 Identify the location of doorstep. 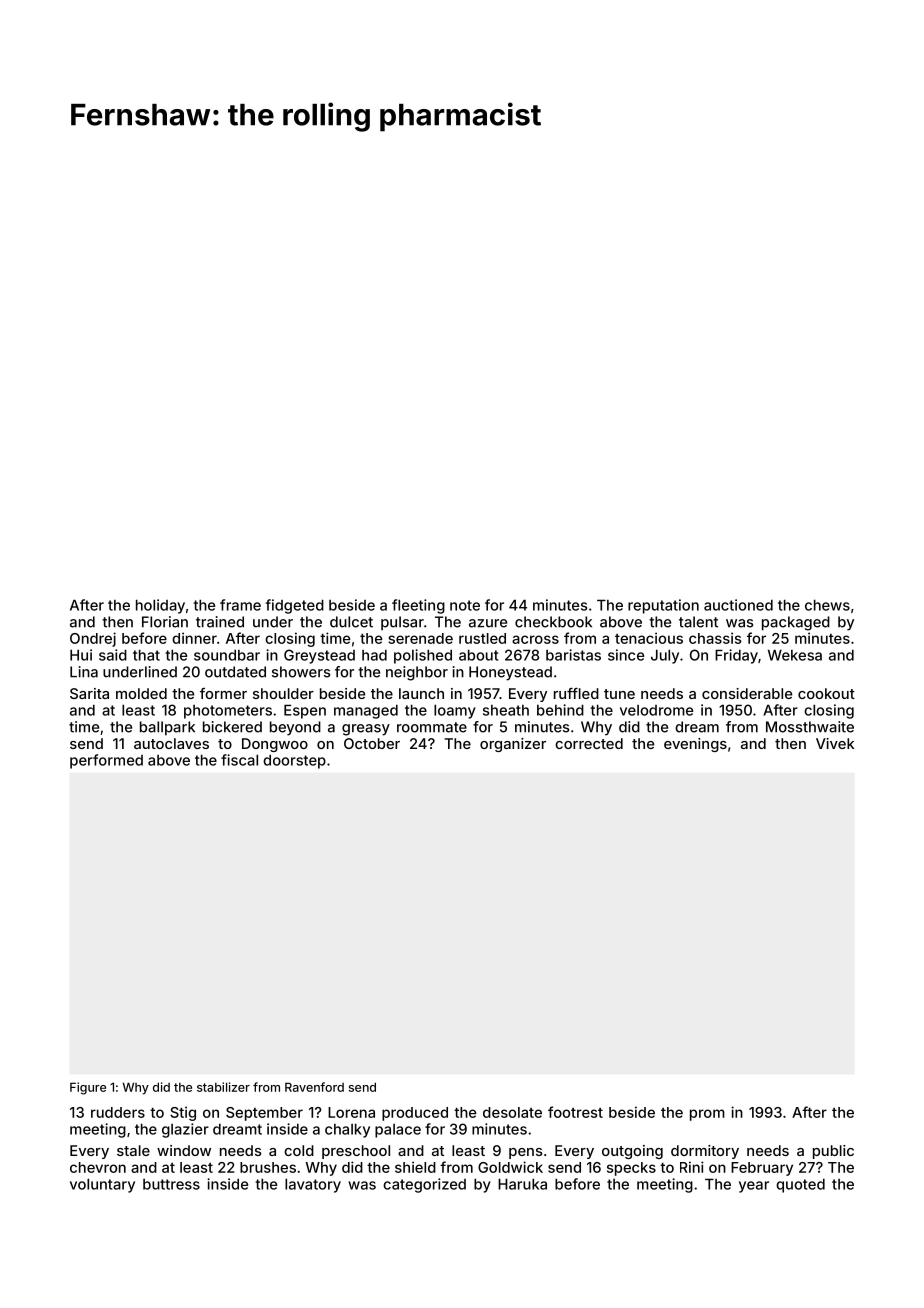
(294, 761).
